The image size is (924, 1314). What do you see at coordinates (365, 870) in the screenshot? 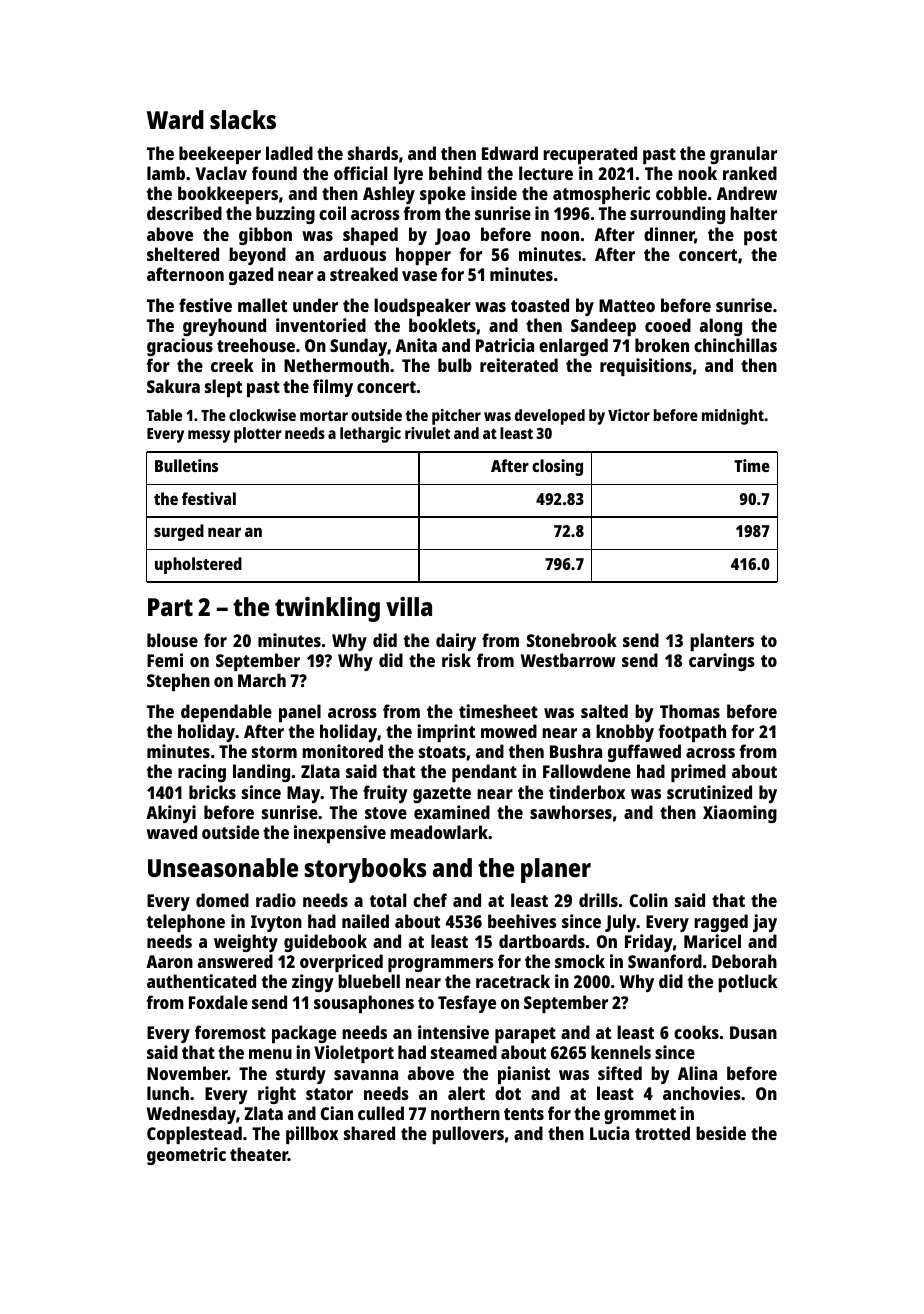
I see `storybooks` at bounding box center [365, 870].
